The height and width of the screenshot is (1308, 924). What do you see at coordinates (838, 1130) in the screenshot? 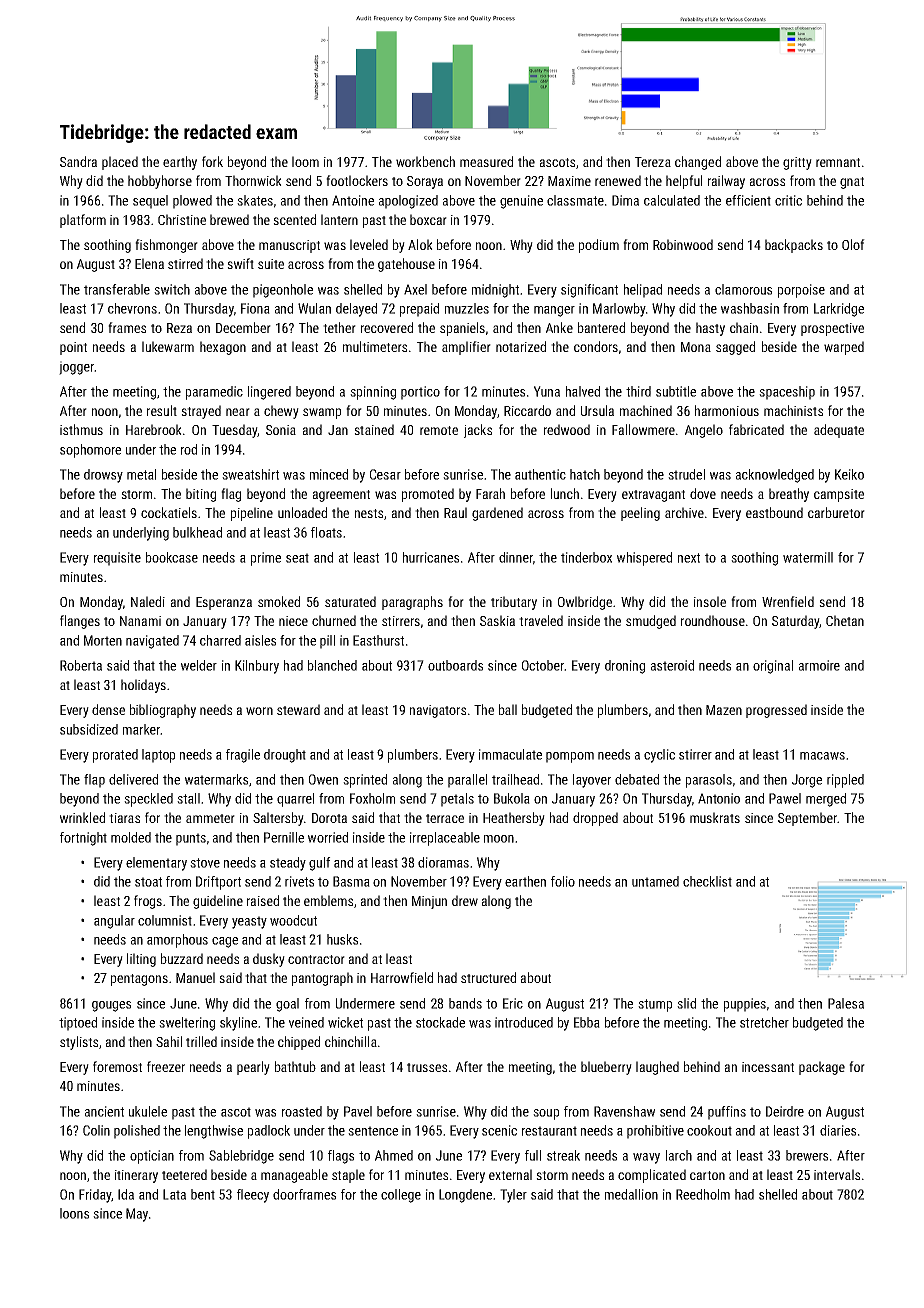
I see `diaries` at bounding box center [838, 1130].
